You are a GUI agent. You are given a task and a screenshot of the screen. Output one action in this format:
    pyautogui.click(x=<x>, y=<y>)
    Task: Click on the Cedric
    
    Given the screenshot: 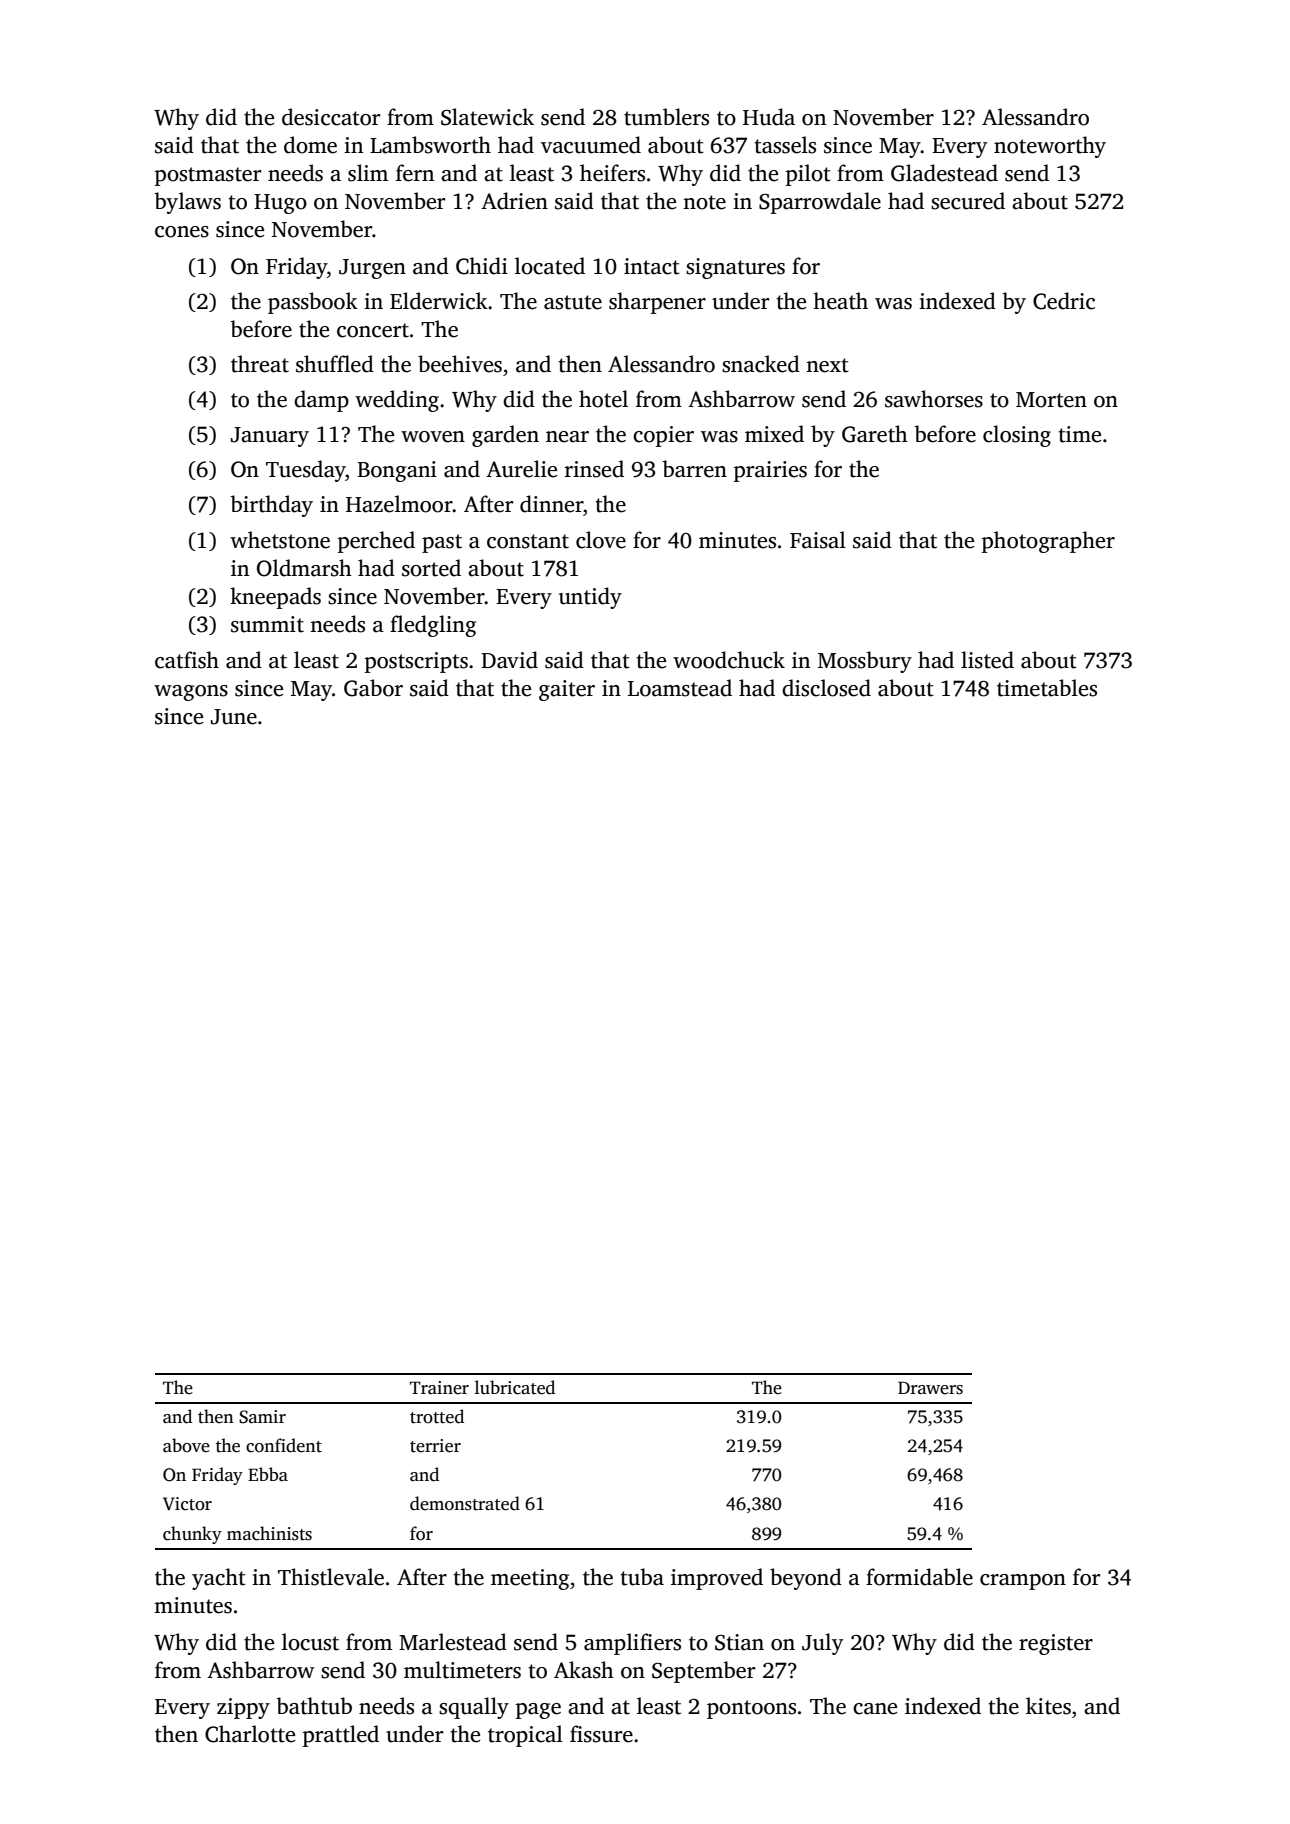 What is the action you would take?
    pyautogui.click(x=1064, y=301)
